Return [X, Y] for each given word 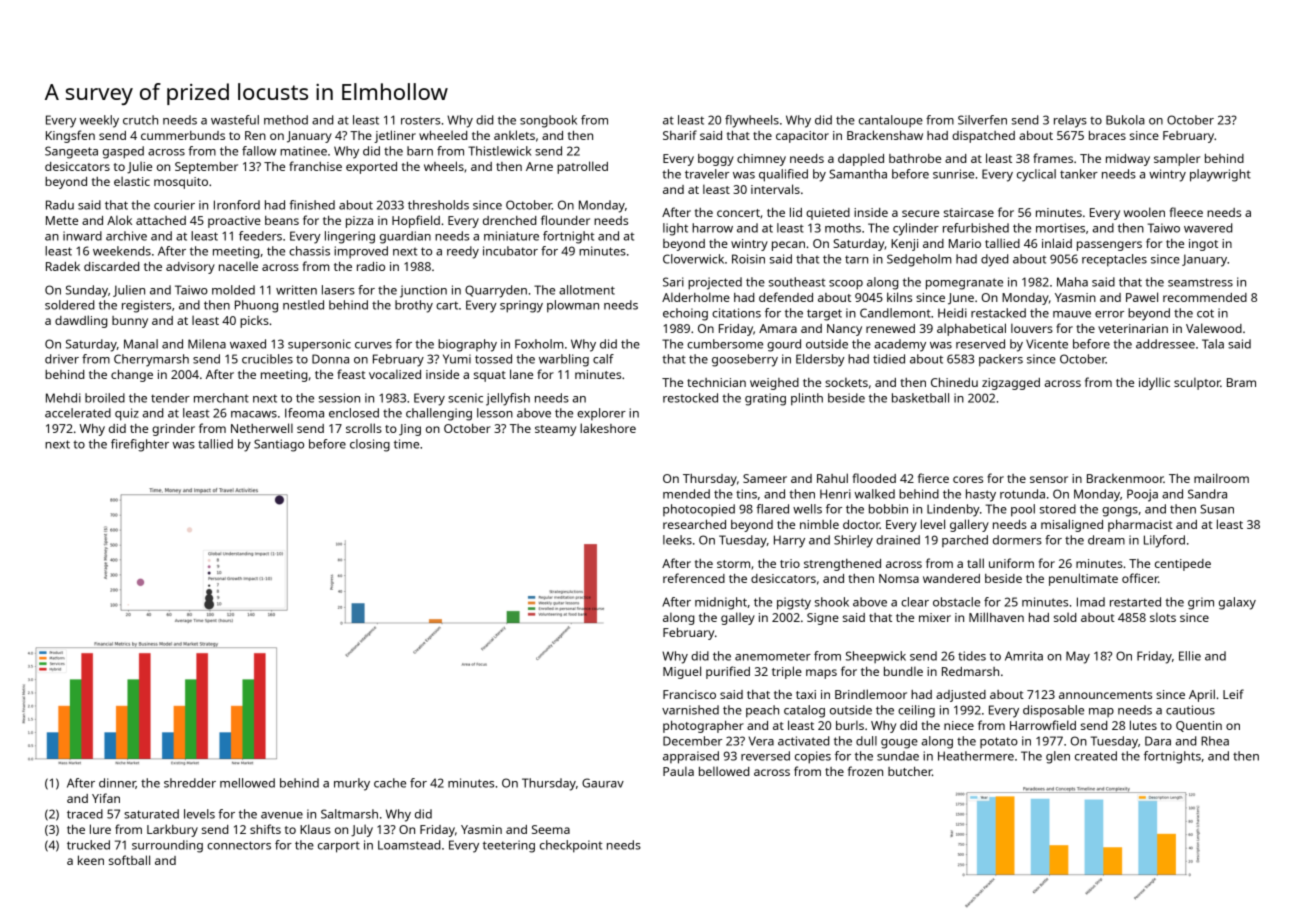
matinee [303, 151]
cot [1205, 313]
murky [352, 784]
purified [728, 672]
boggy [716, 160]
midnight [721, 603]
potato [999, 742]
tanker [1079, 174]
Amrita [1024, 656]
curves [373, 345]
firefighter [140, 445]
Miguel [682, 672]
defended [786, 297]
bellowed [724, 771]
